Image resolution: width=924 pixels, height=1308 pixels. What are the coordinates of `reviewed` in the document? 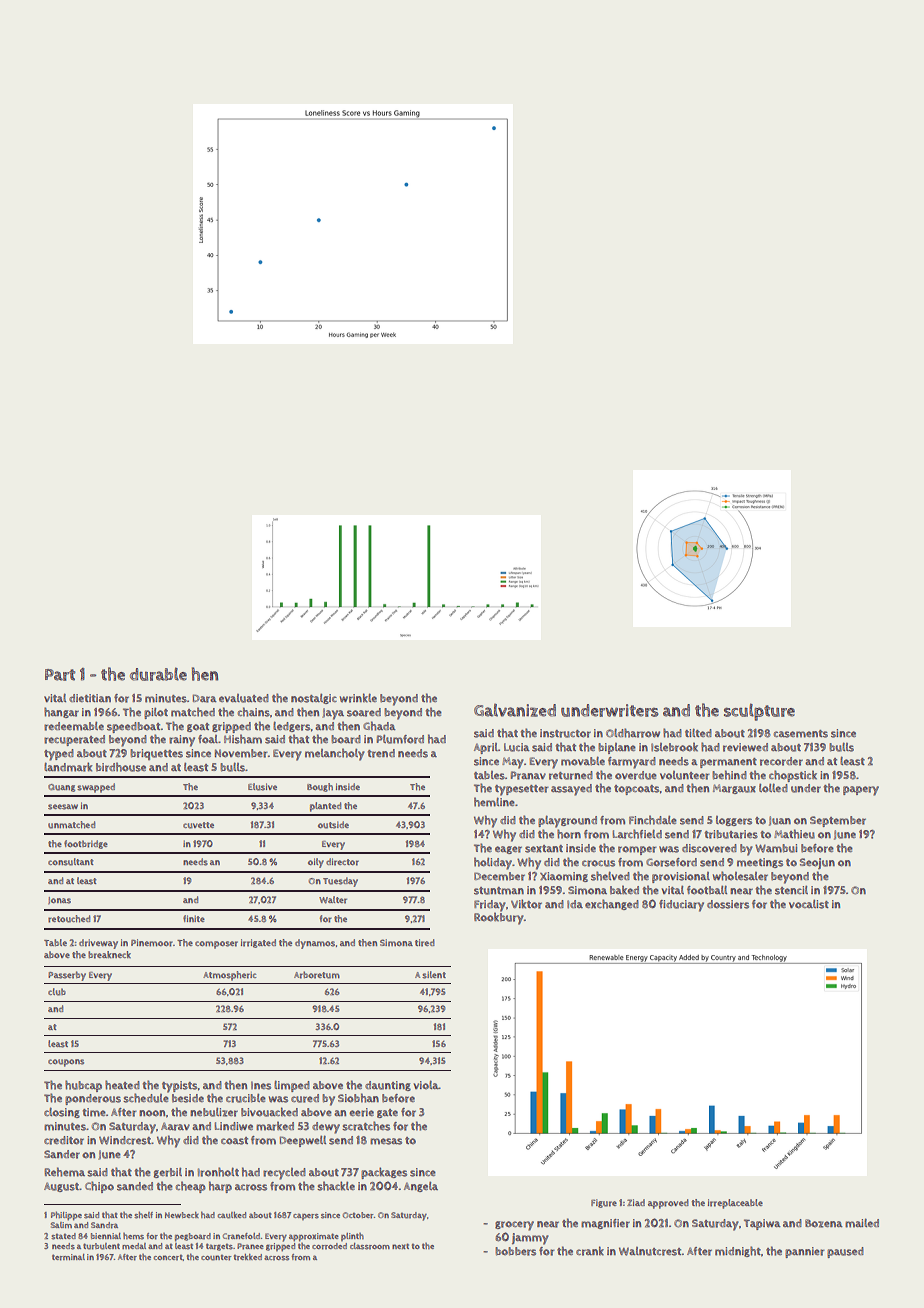 It's located at (745, 747).
